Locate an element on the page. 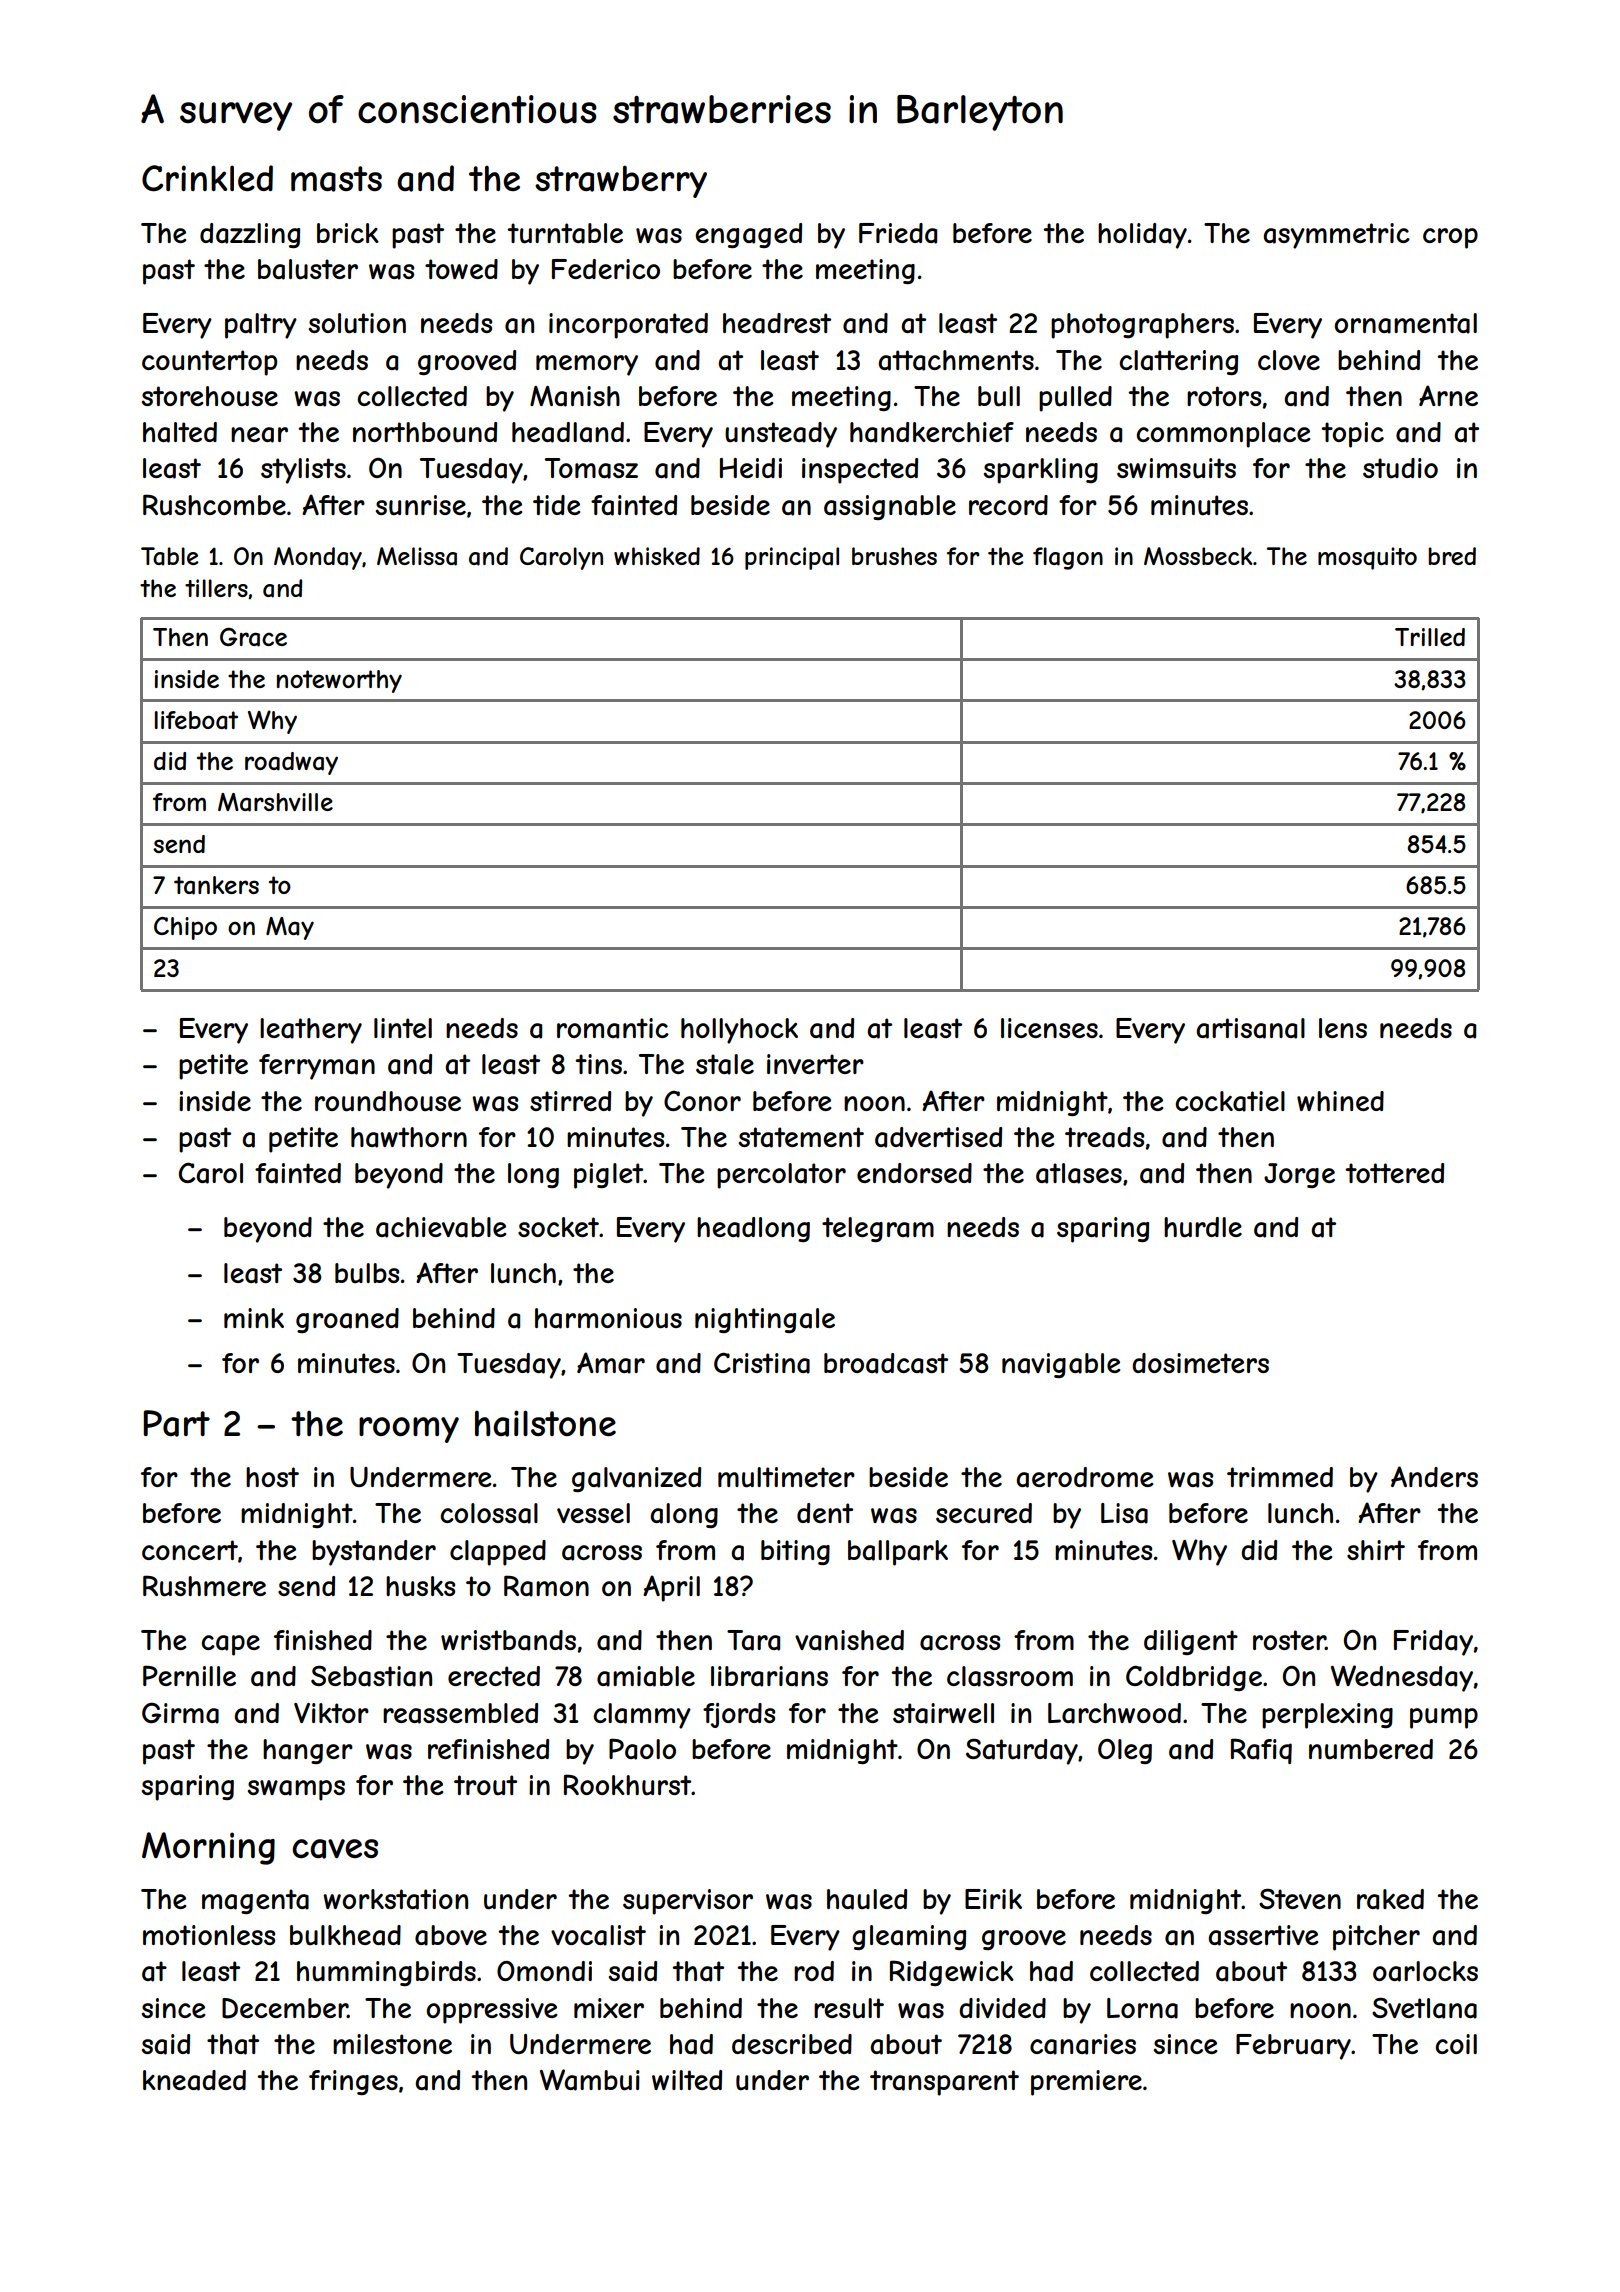 The height and width of the image is (2292, 1620). mink is located at coordinates (254, 1318).
